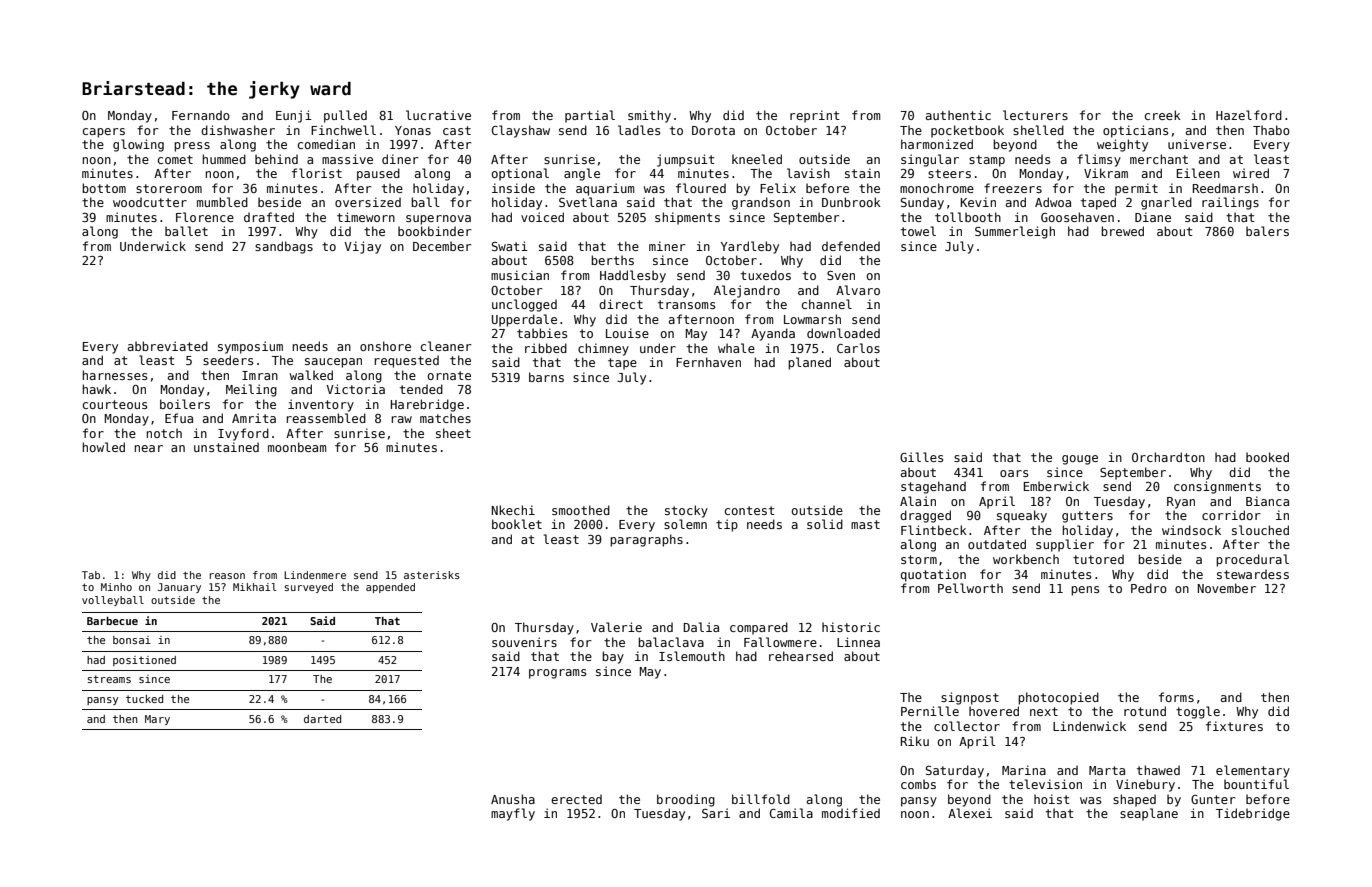 The height and width of the image is (887, 1372). I want to click on mayfly, so click(513, 814).
